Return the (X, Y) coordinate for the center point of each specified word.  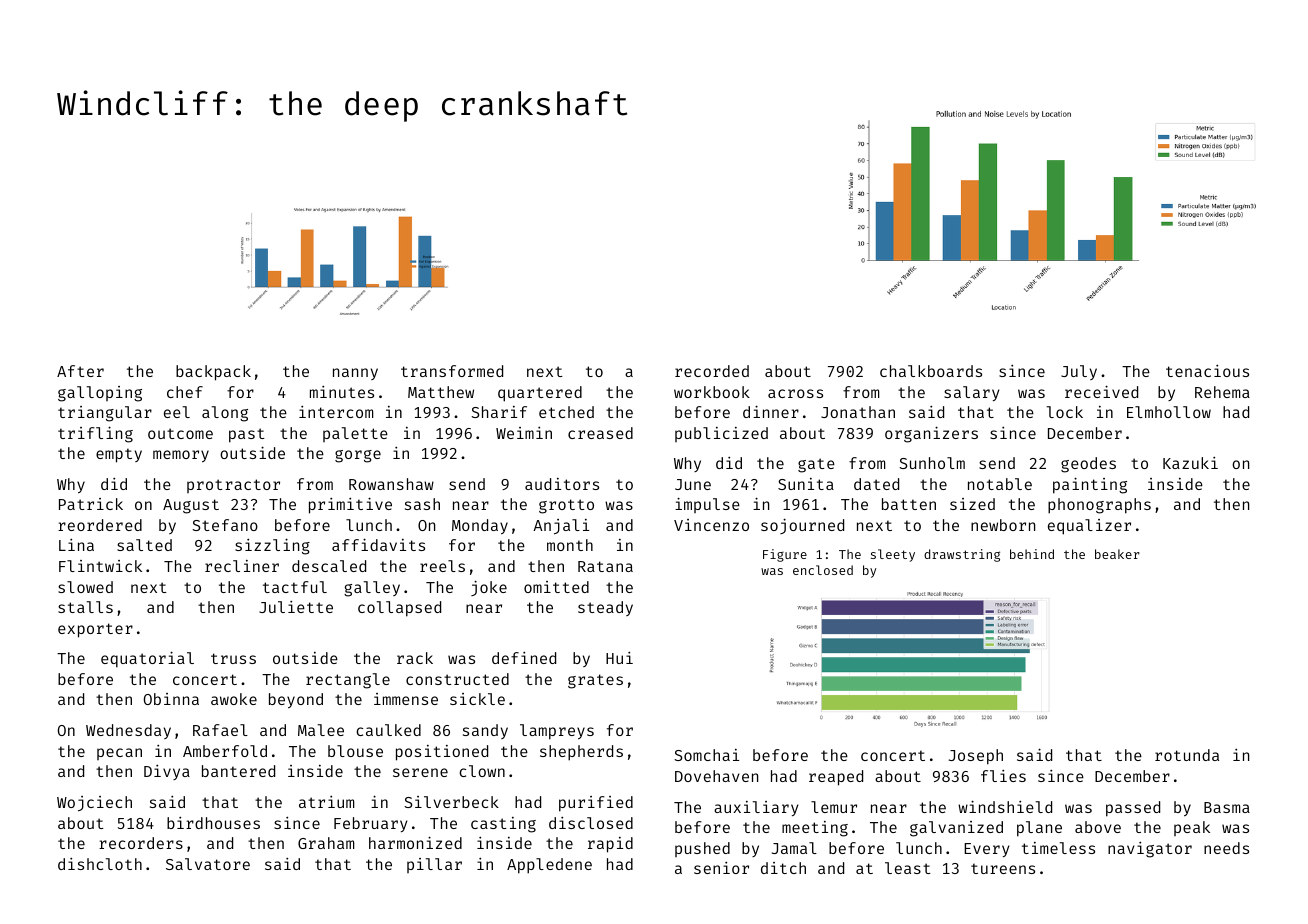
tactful (295, 587)
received (1101, 391)
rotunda (1187, 755)
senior (721, 868)
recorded (712, 371)
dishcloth (100, 864)
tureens (1003, 868)
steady (605, 608)
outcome (180, 433)
